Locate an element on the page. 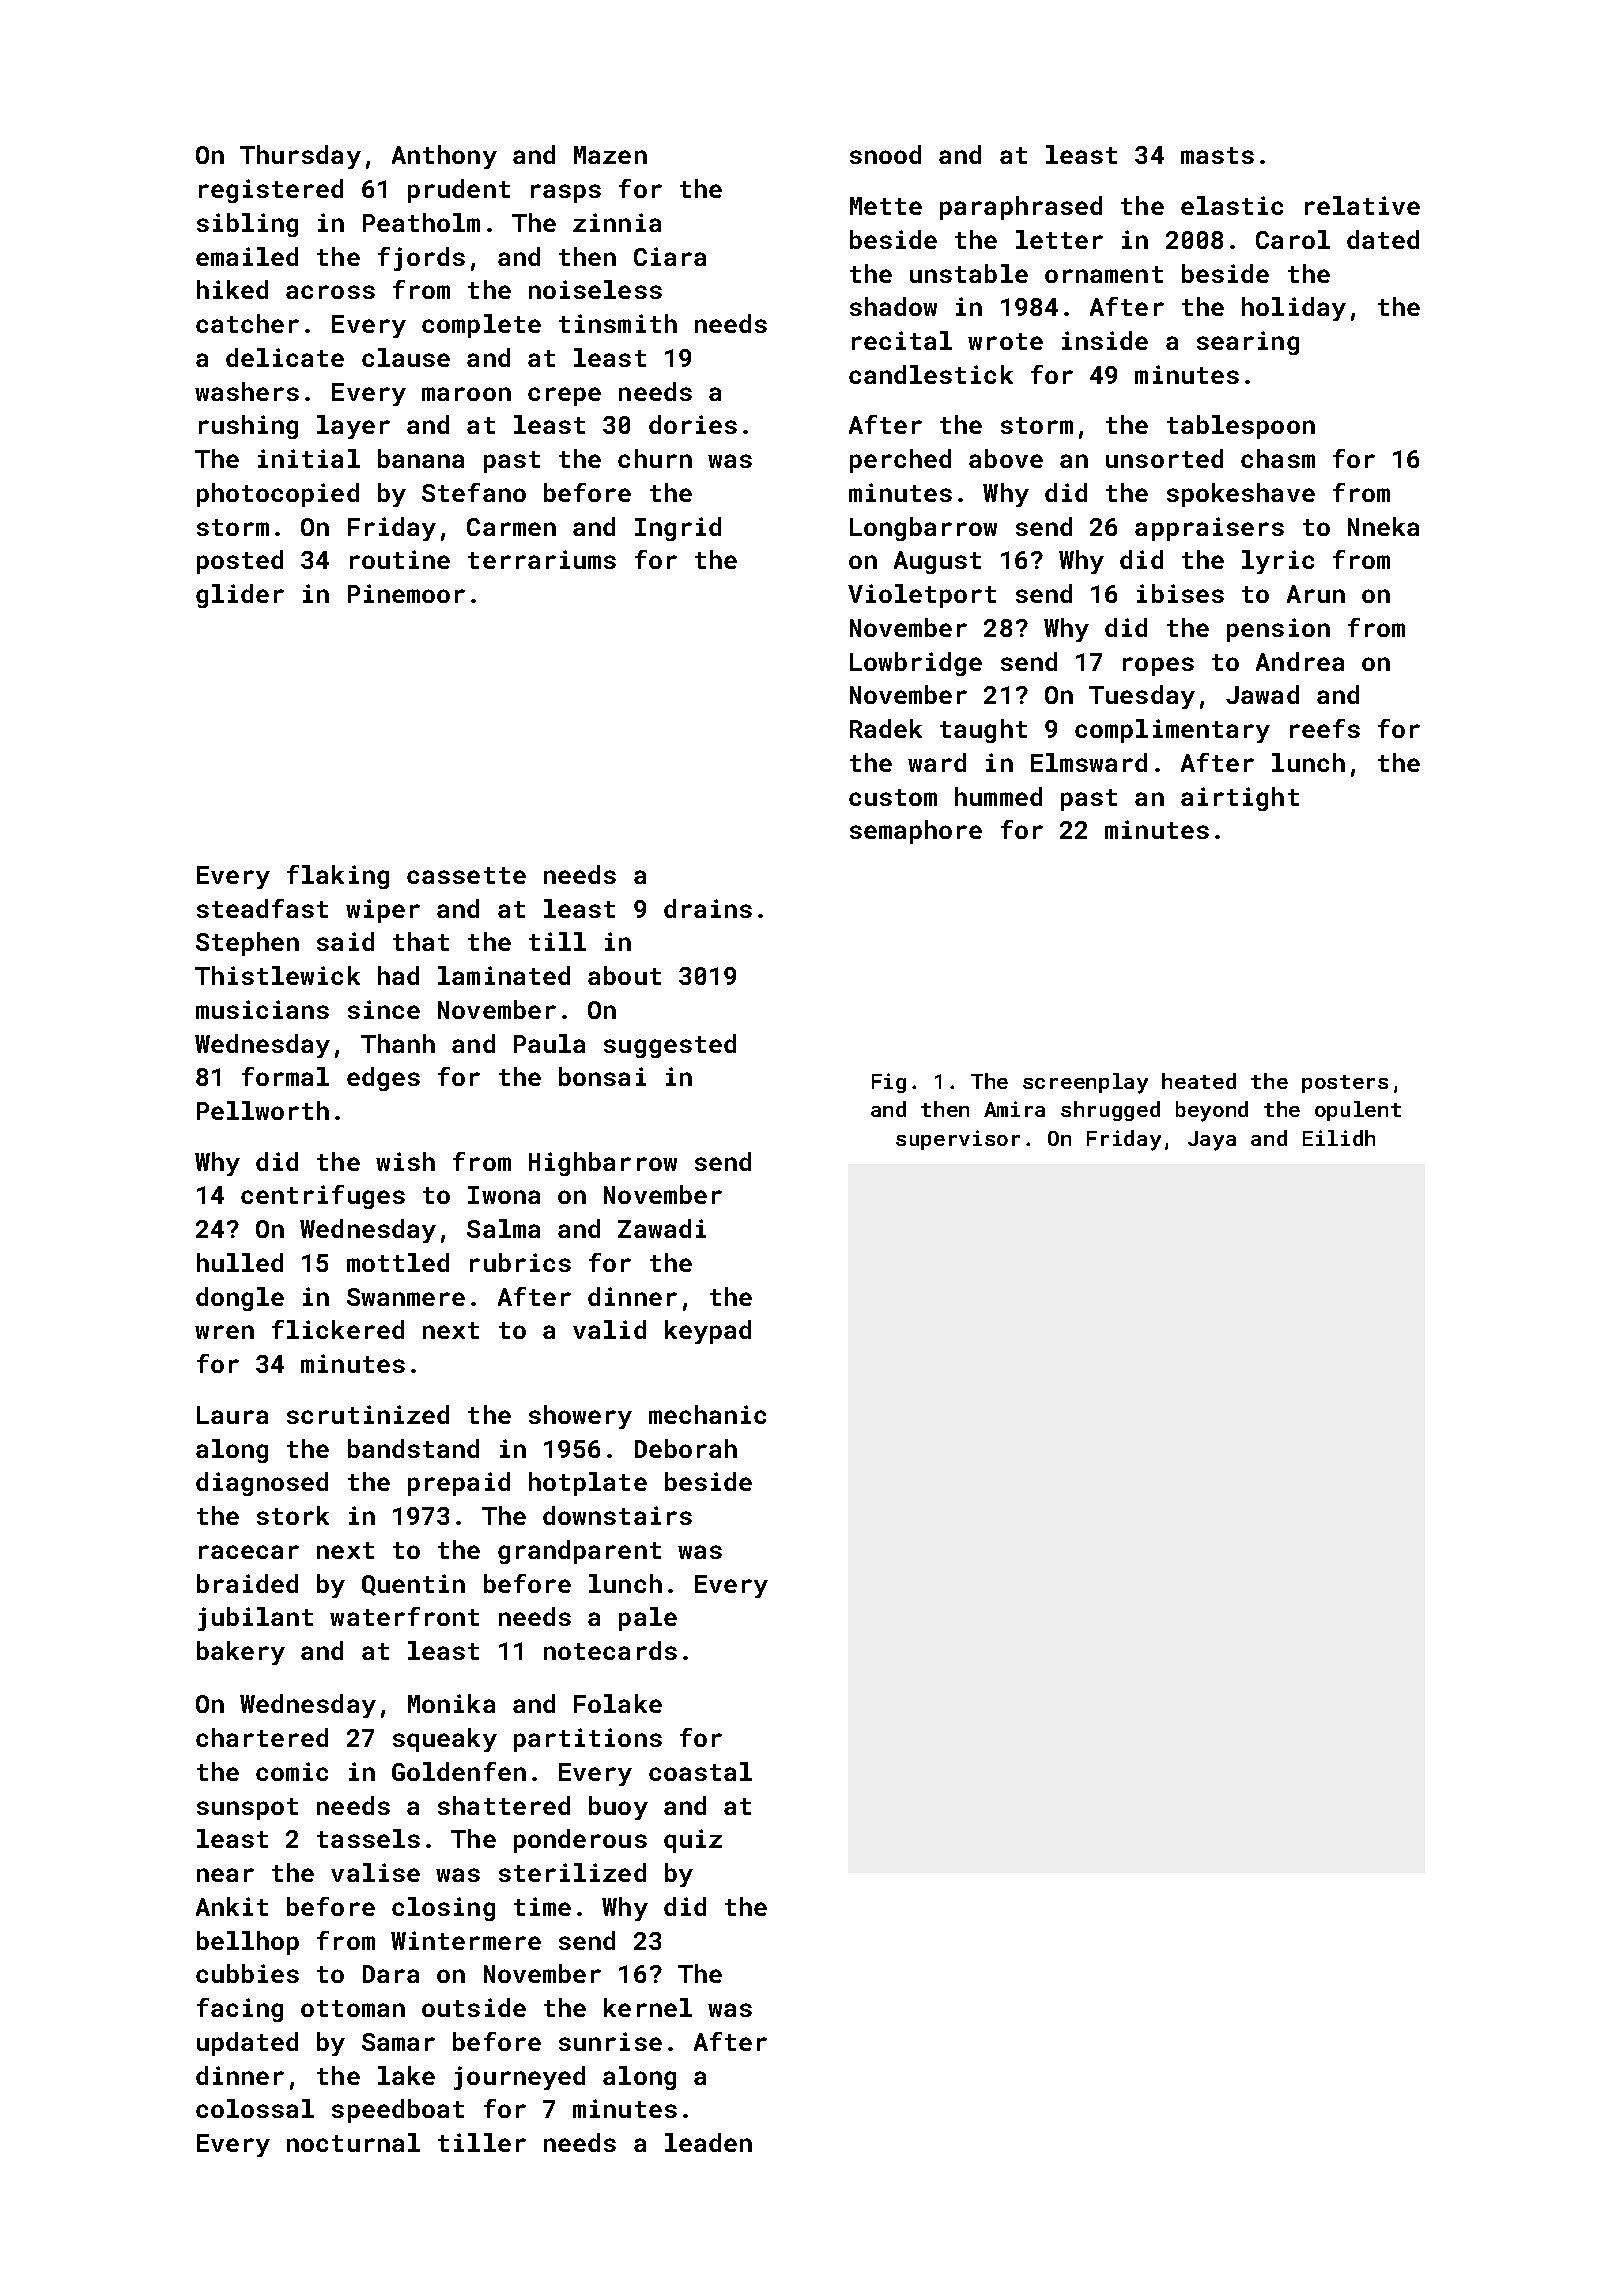 Image resolution: width=1620 pixels, height=2292 pixels. Anthony is located at coordinates (444, 157).
